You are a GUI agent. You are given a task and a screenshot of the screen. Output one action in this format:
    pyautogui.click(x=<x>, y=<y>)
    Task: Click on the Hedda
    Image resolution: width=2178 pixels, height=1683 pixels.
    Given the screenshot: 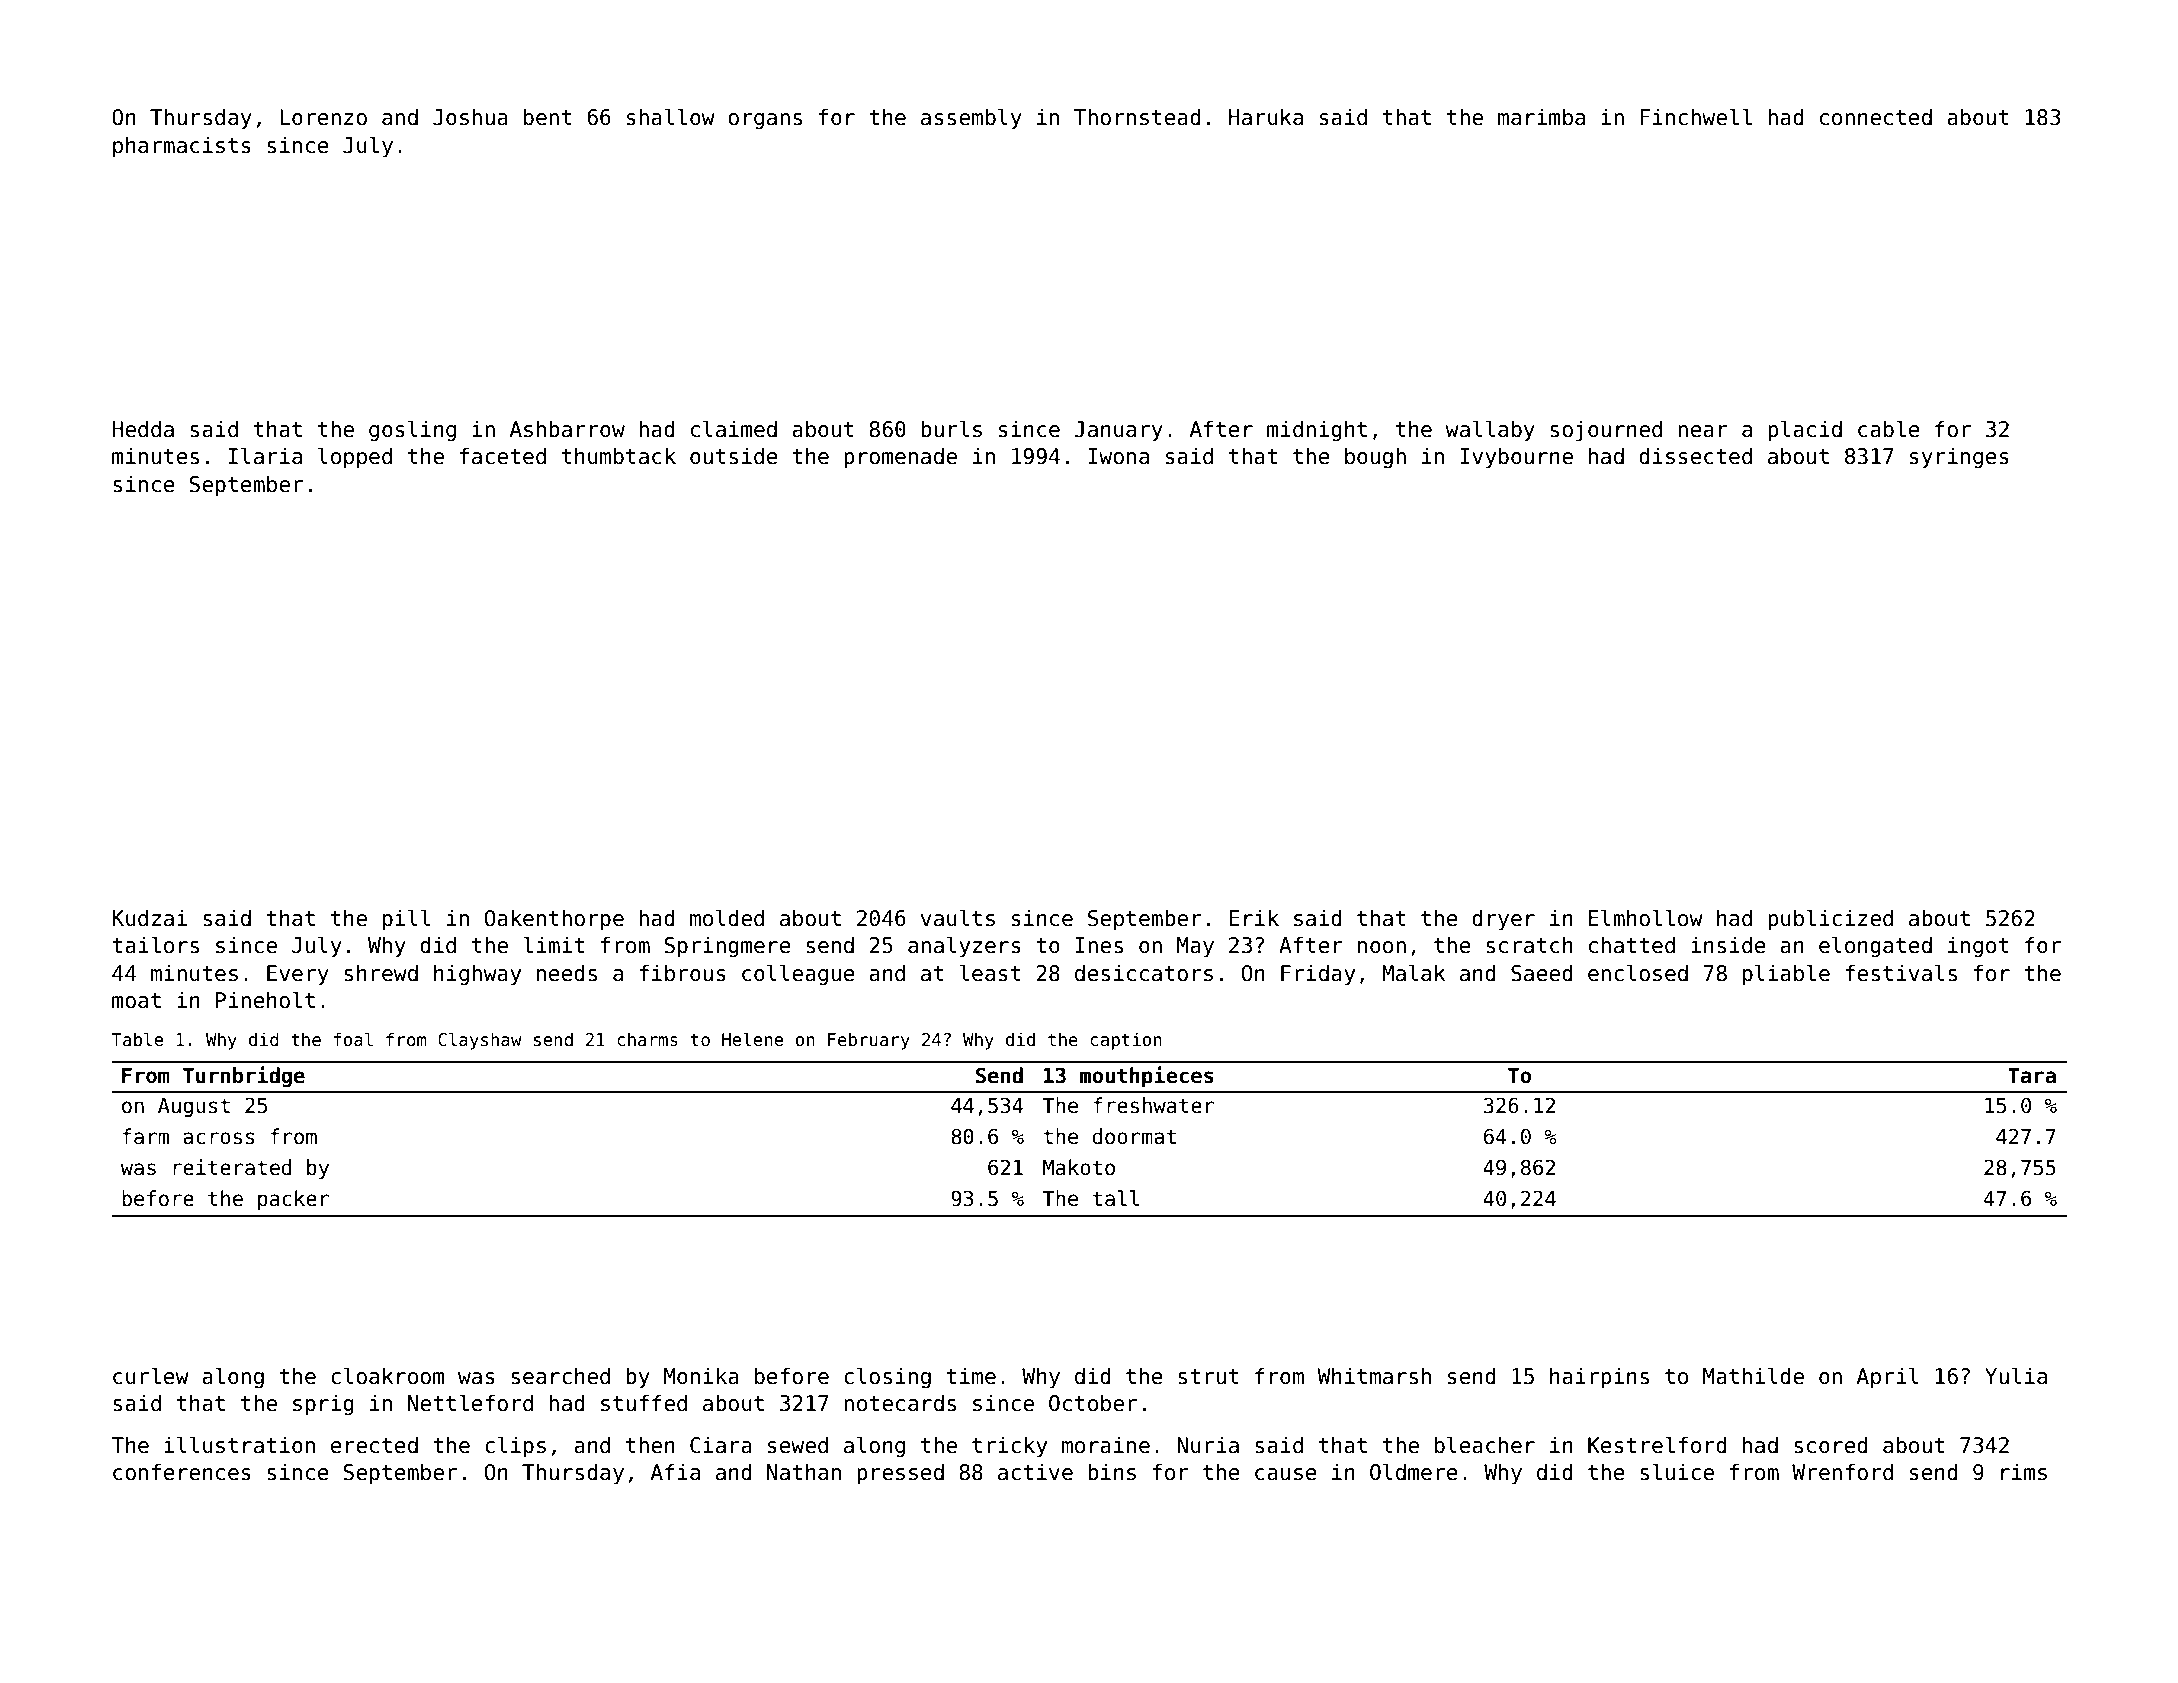 What is the action you would take?
    pyautogui.click(x=143, y=429)
